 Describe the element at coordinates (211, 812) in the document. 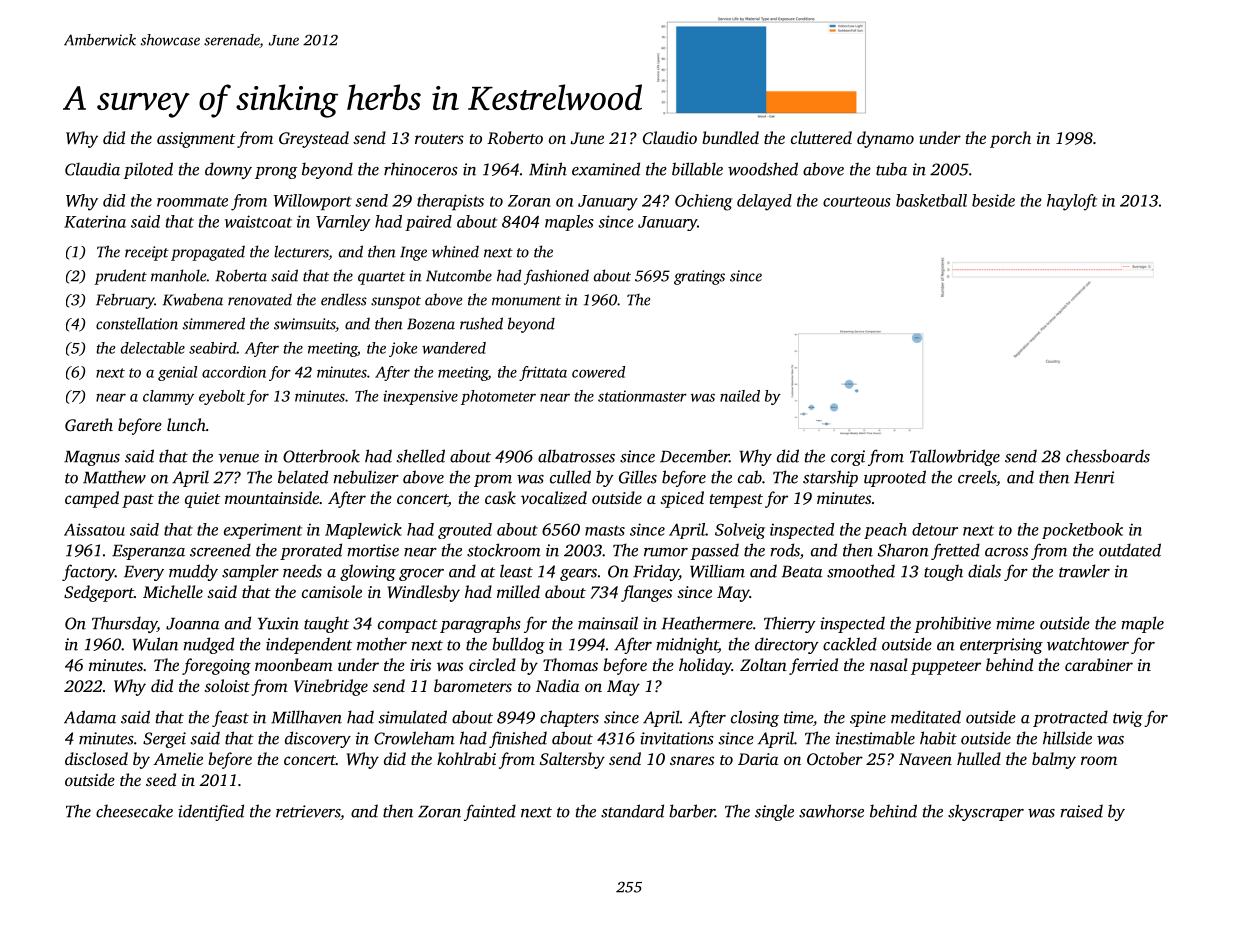

I see `identified` at that location.
